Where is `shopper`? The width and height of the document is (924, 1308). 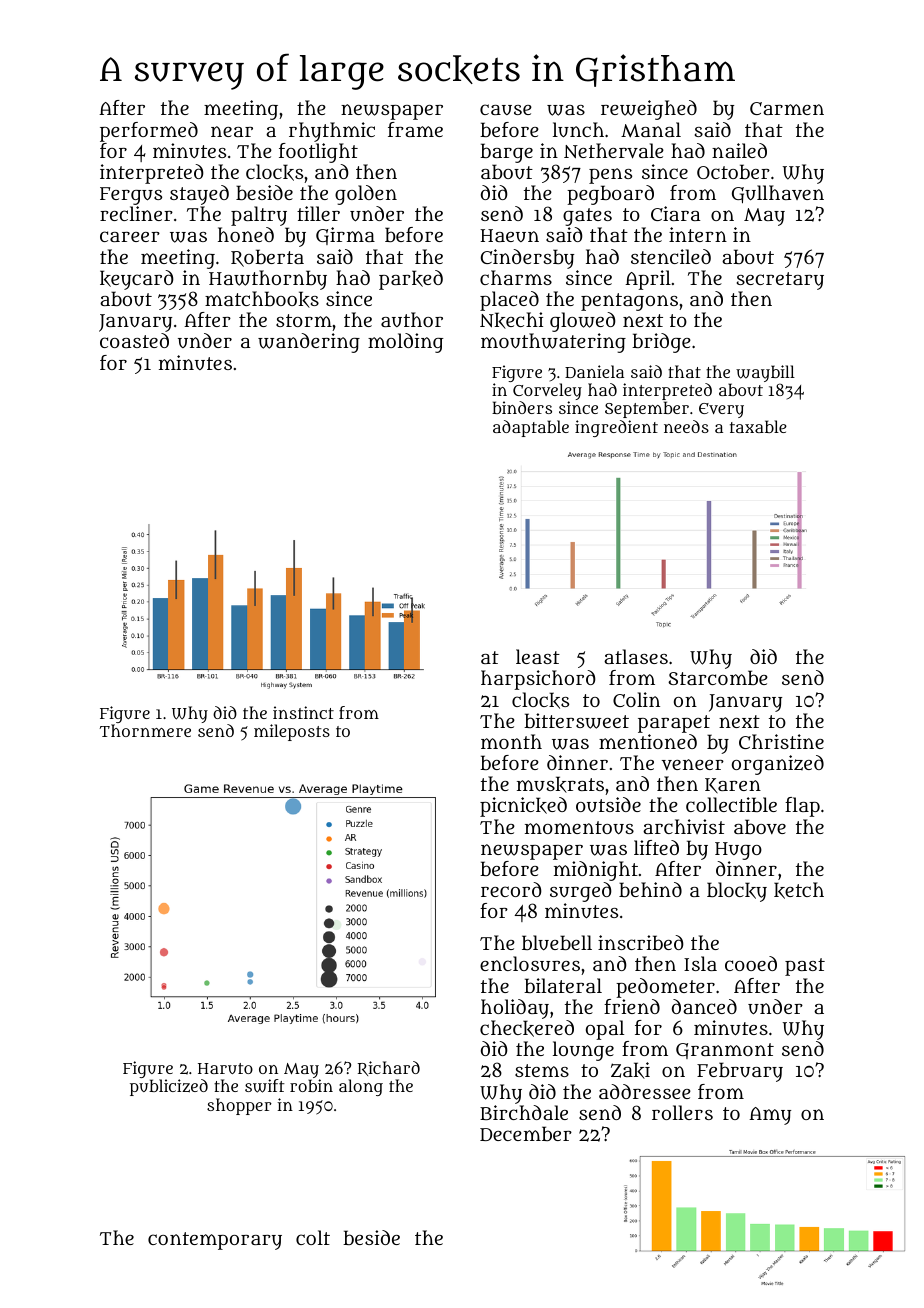
shopper is located at coordinates (239, 1106).
